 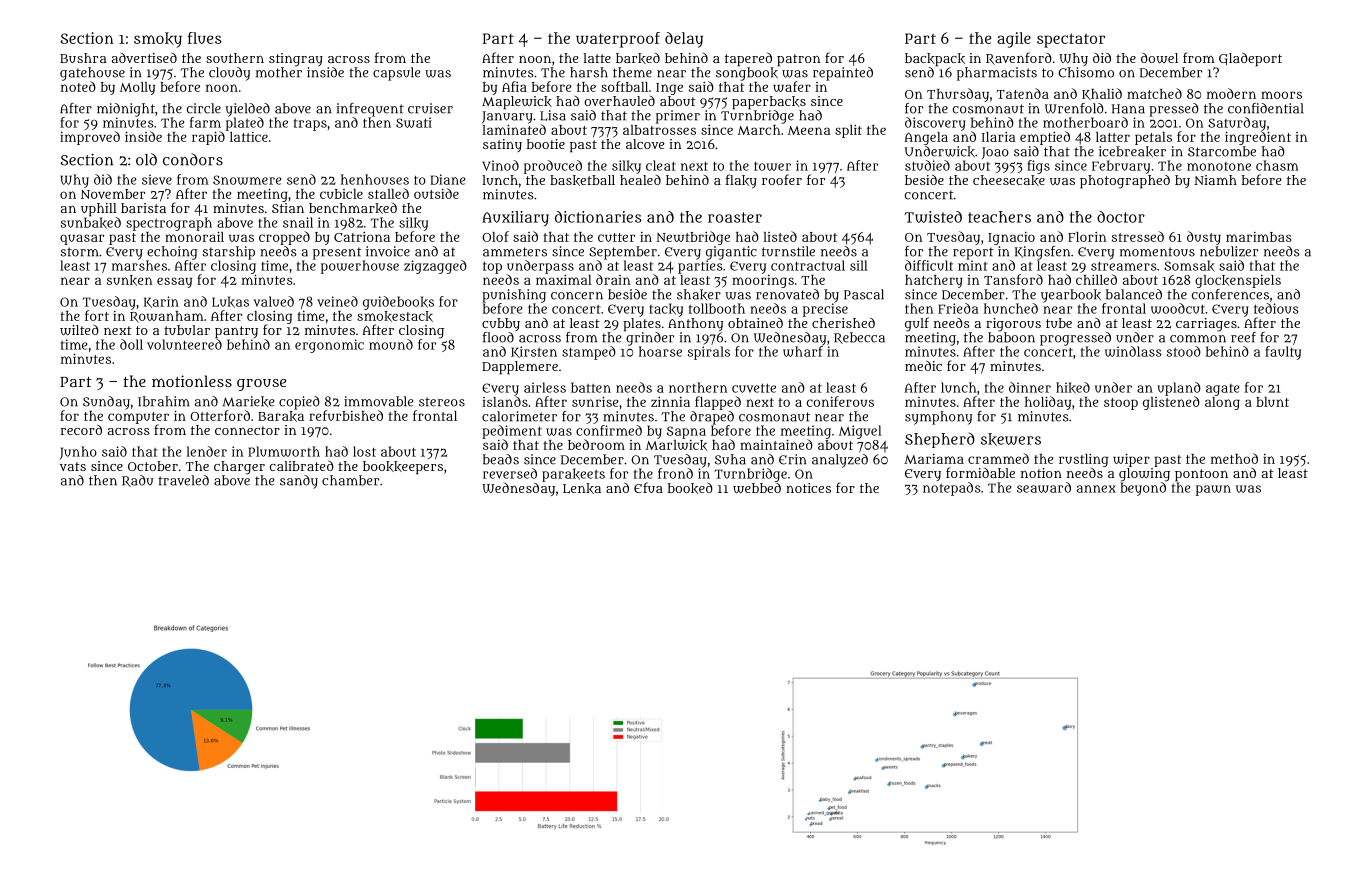 I want to click on starship, so click(x=229, y=253).
